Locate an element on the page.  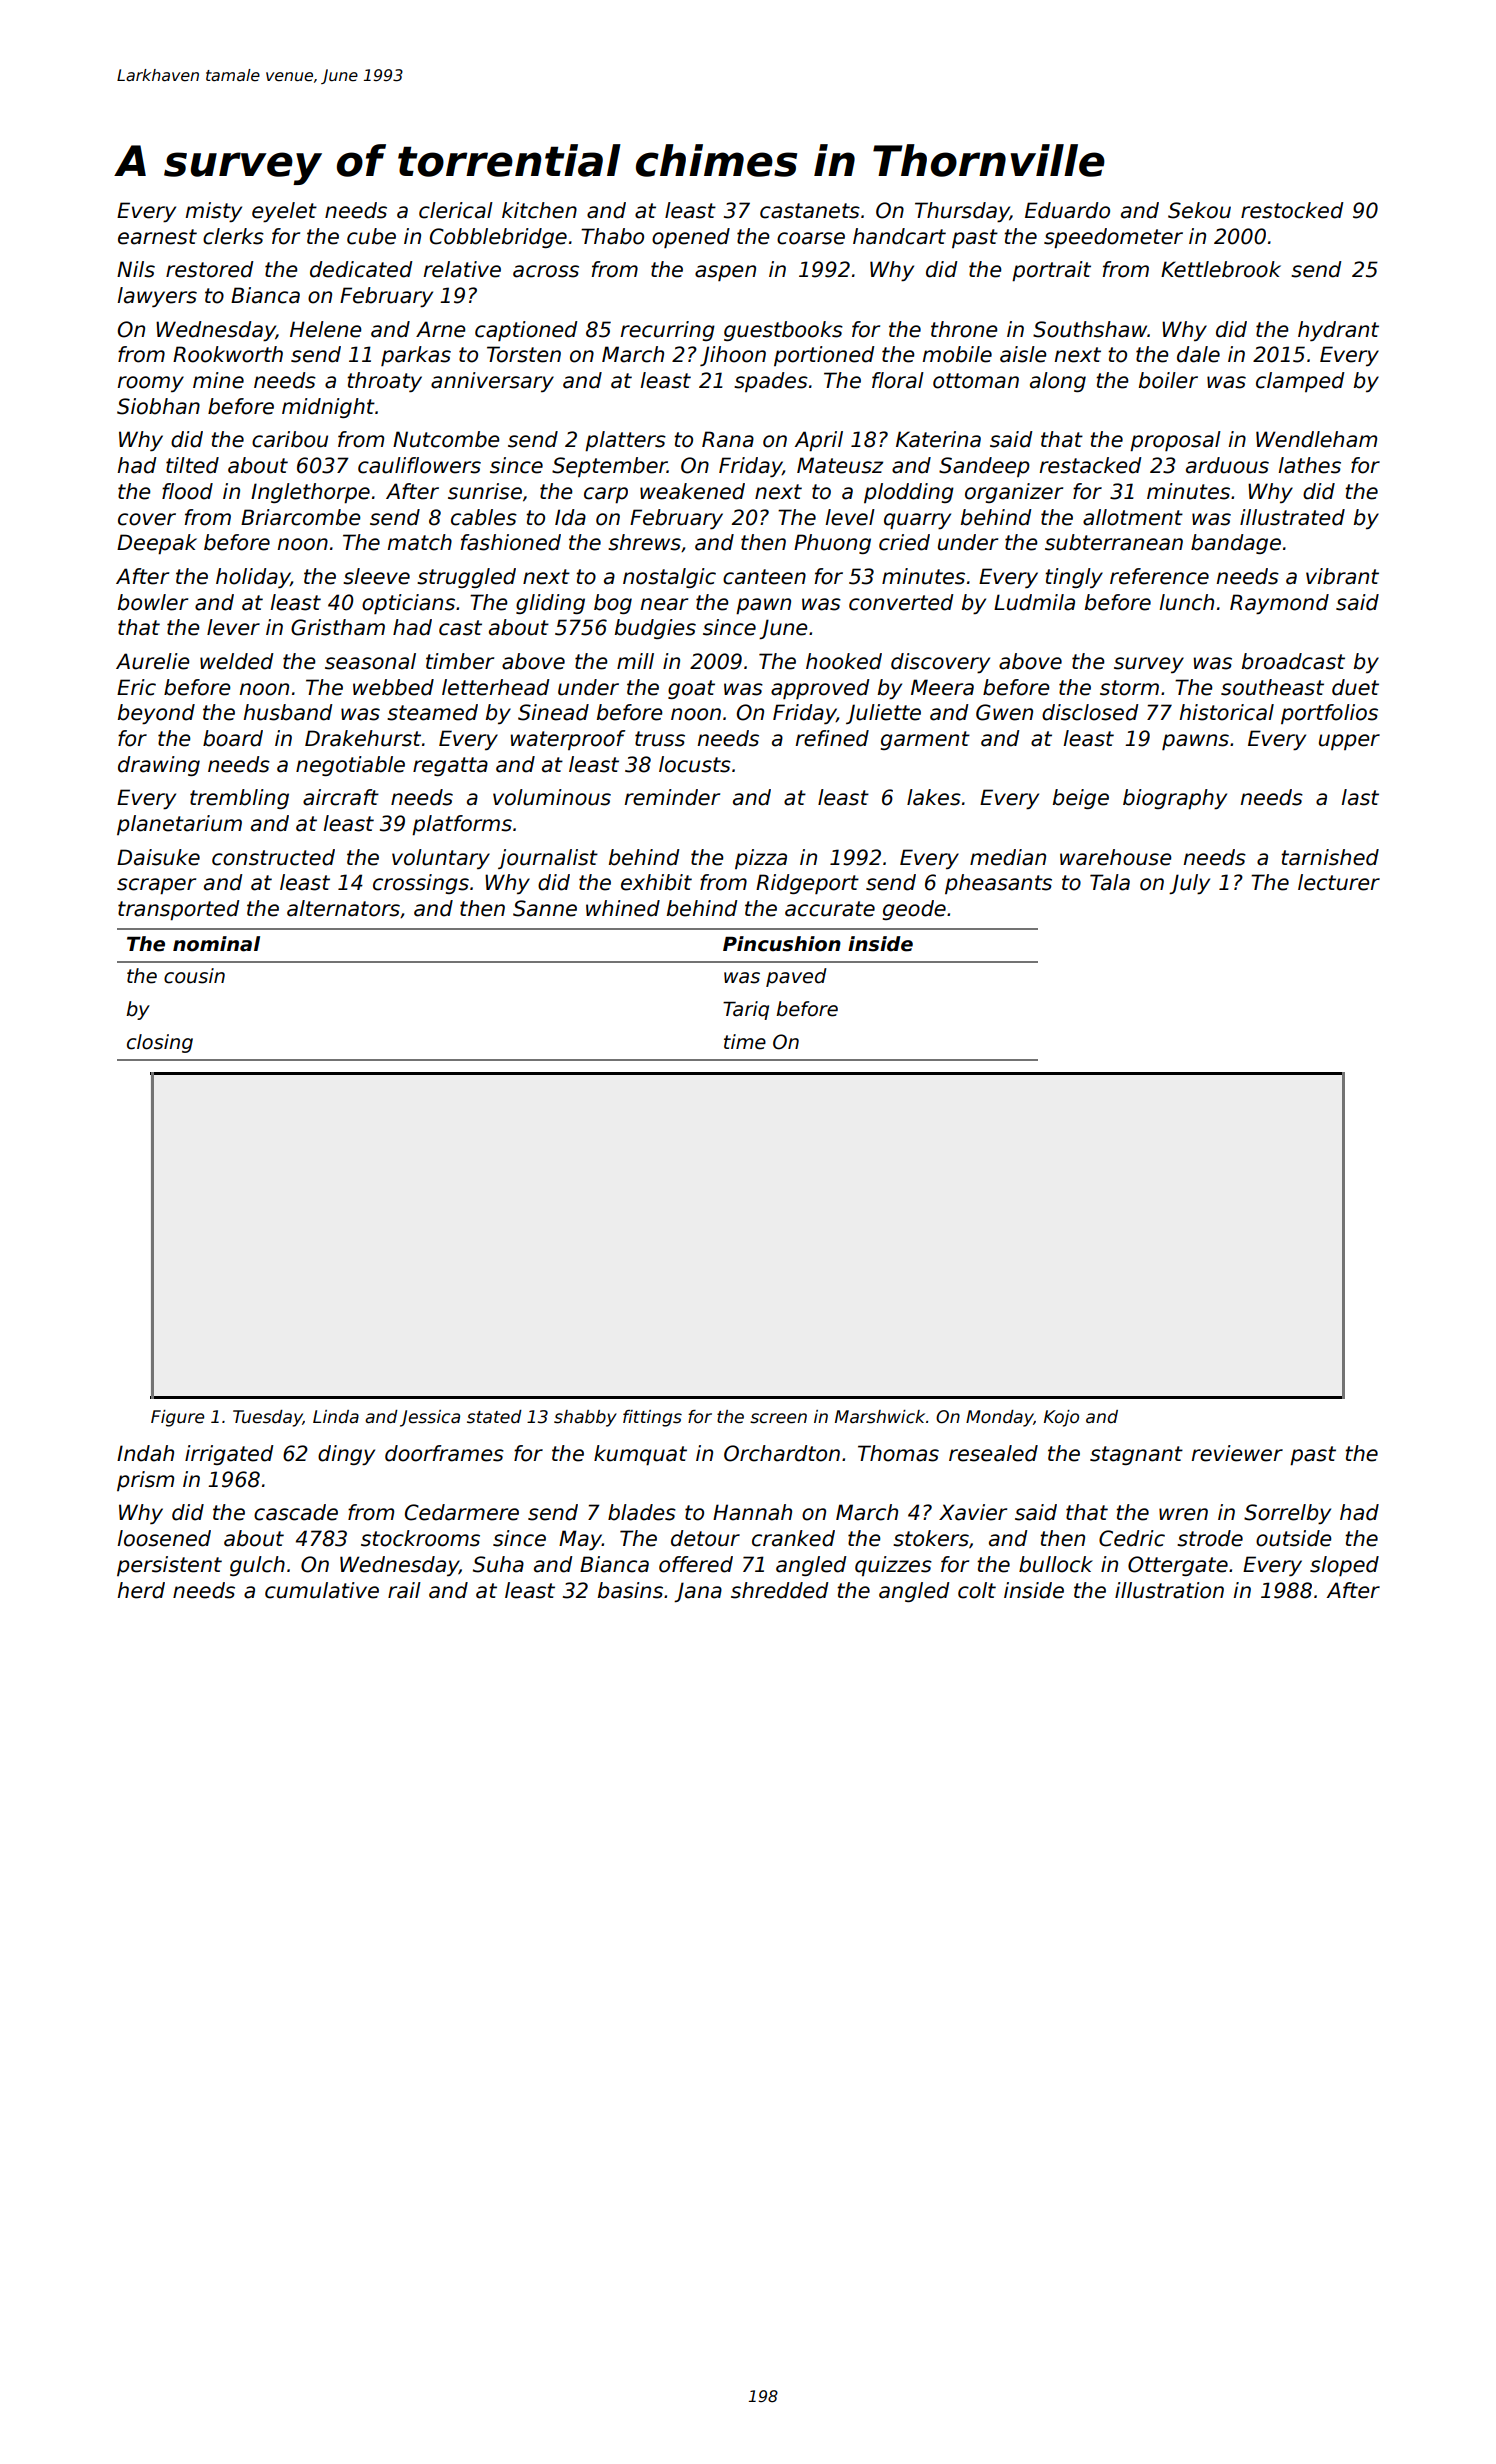
rail is located at coordinates (404, 1590).
